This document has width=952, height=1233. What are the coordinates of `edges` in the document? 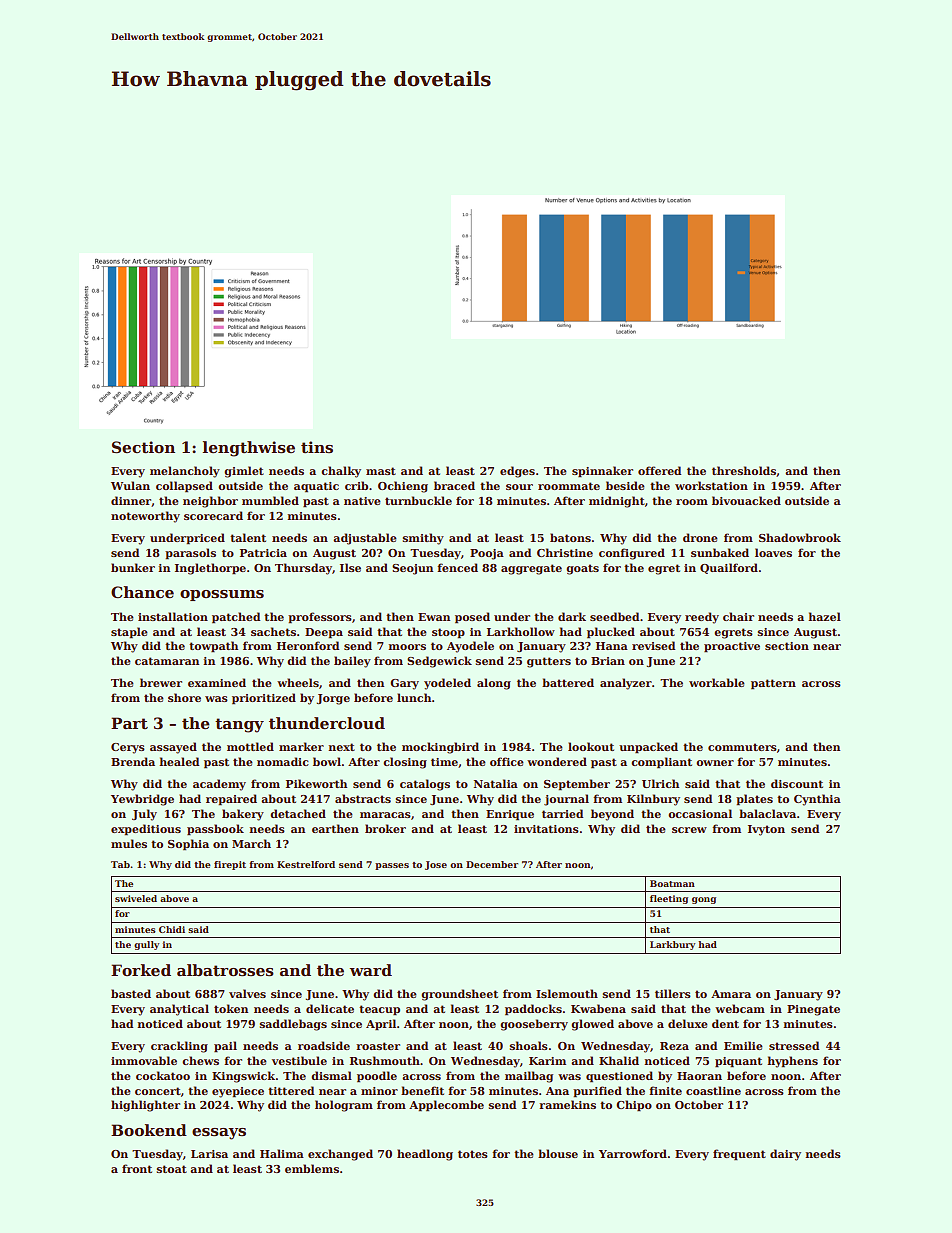 It's located at (517, 472).
